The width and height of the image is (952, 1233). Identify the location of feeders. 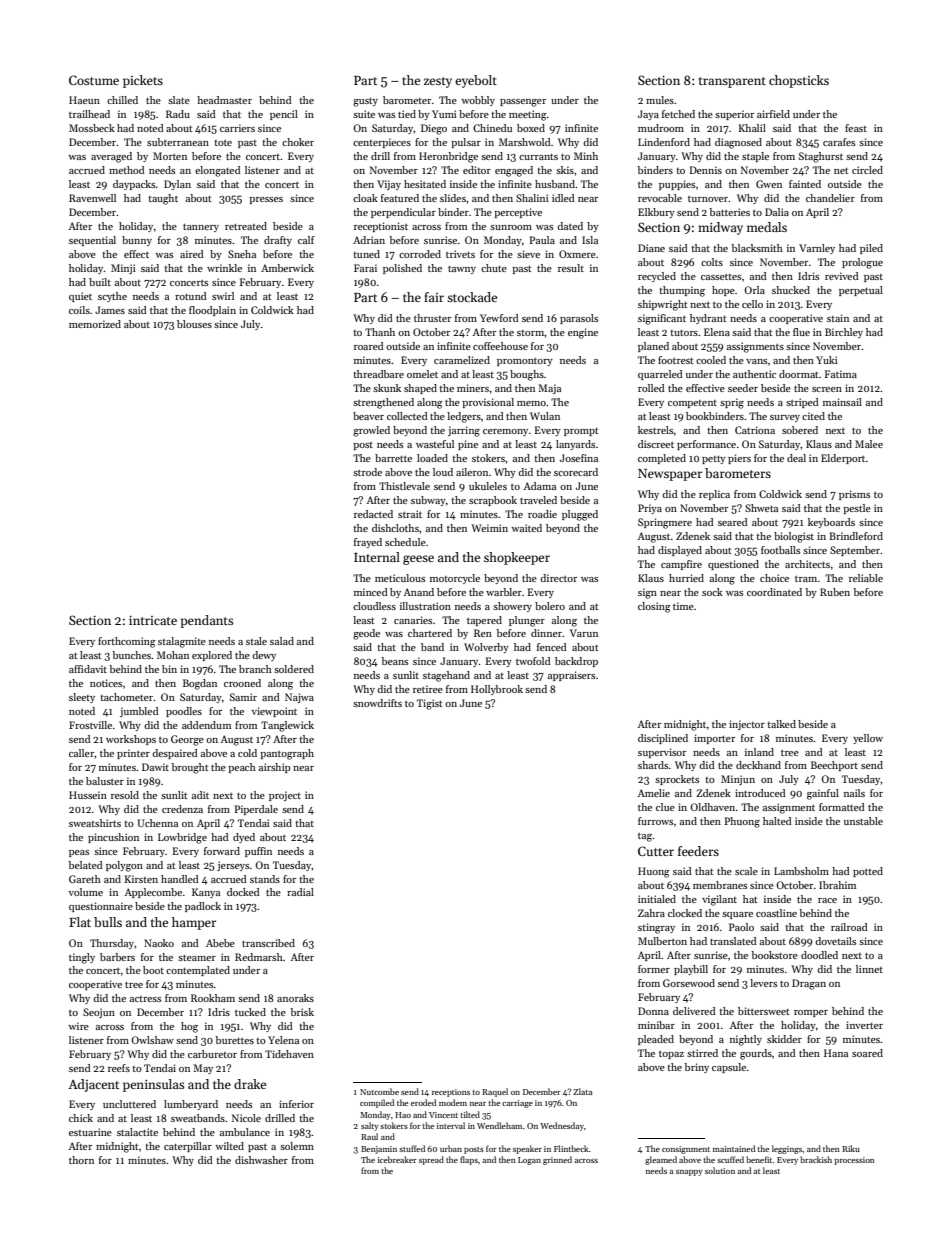
(698, 851).
